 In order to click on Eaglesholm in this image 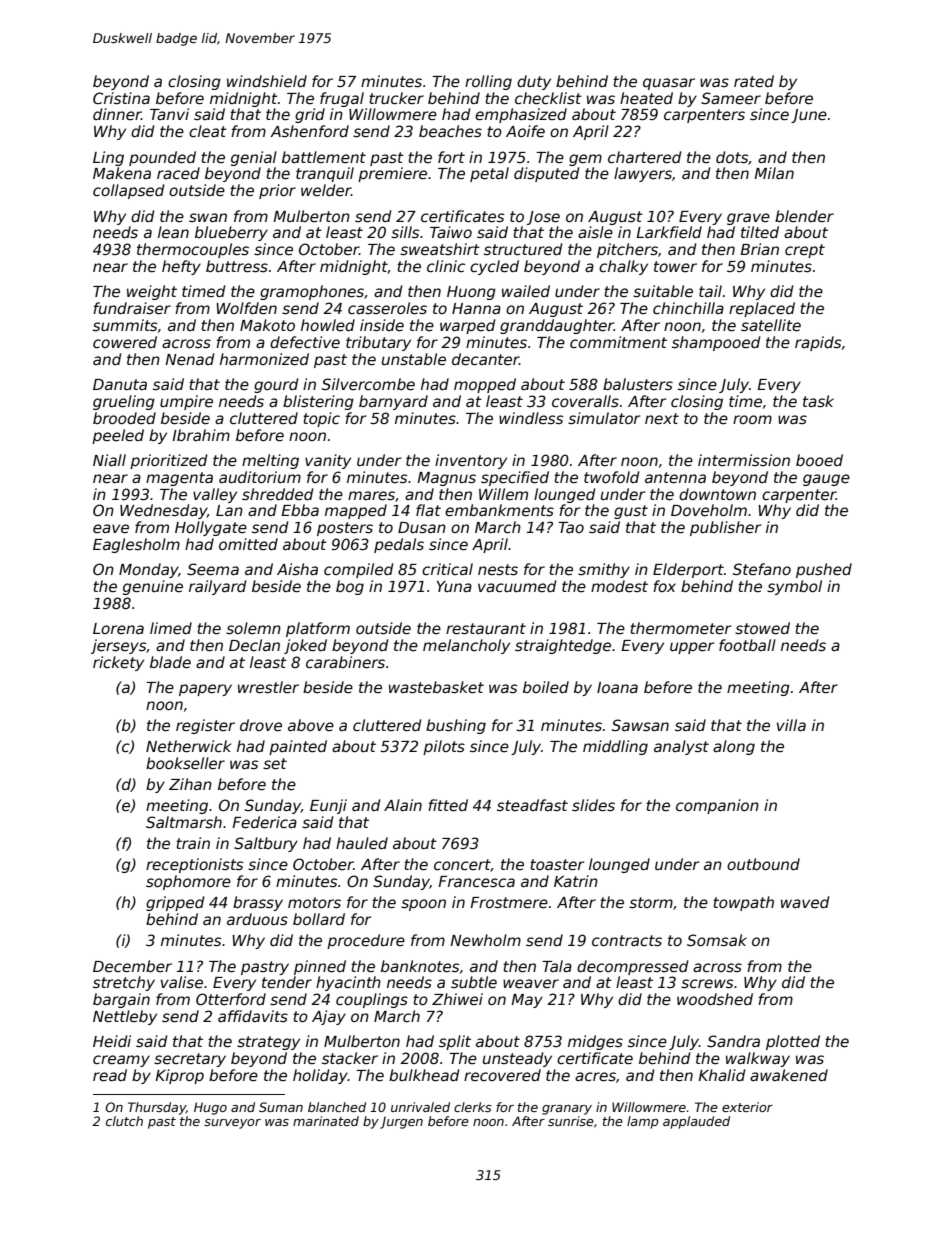, I will do `click(136, 545)`.
